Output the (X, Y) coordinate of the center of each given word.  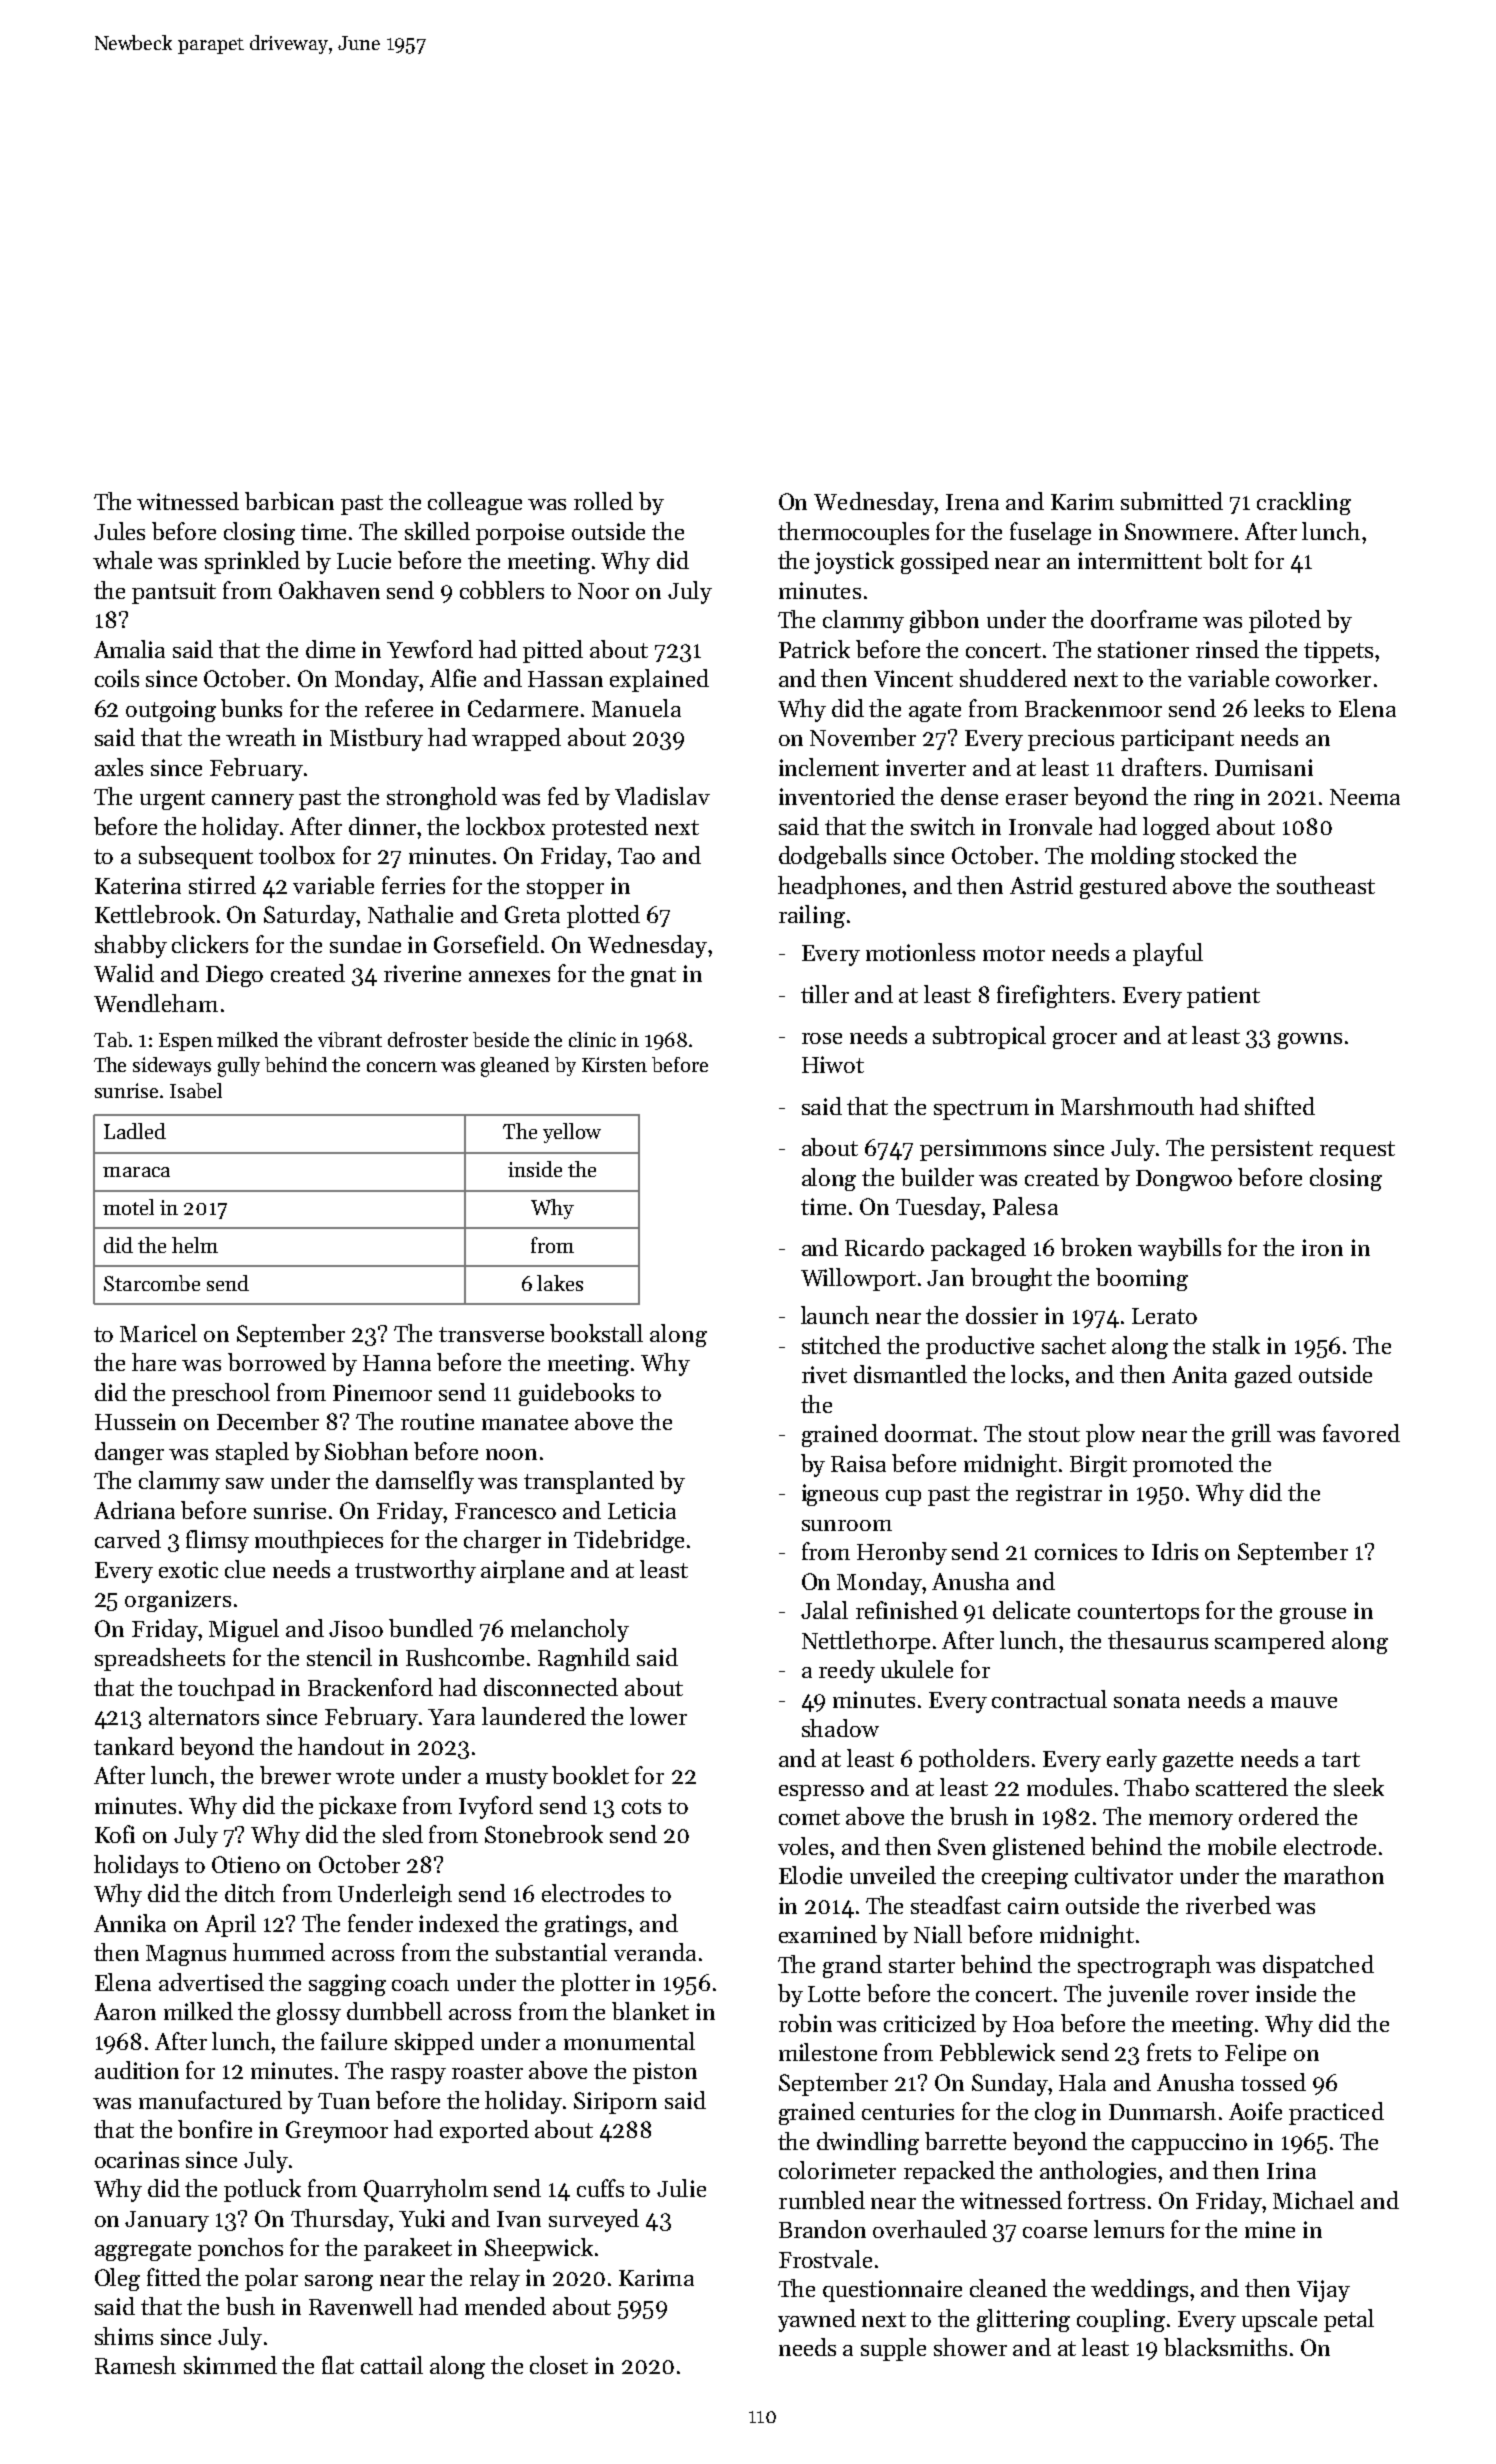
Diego (234, 976)
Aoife (1255, 2111)
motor (1014, 953)
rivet (824, 1374)
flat (338, 2365)
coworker (1323, 678)
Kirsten (614, 1064)
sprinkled (252, 562)
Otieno (246, 1864)
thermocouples (853, 533)
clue (245, 1569)
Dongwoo (1184, 1180)
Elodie (810, 1875)
